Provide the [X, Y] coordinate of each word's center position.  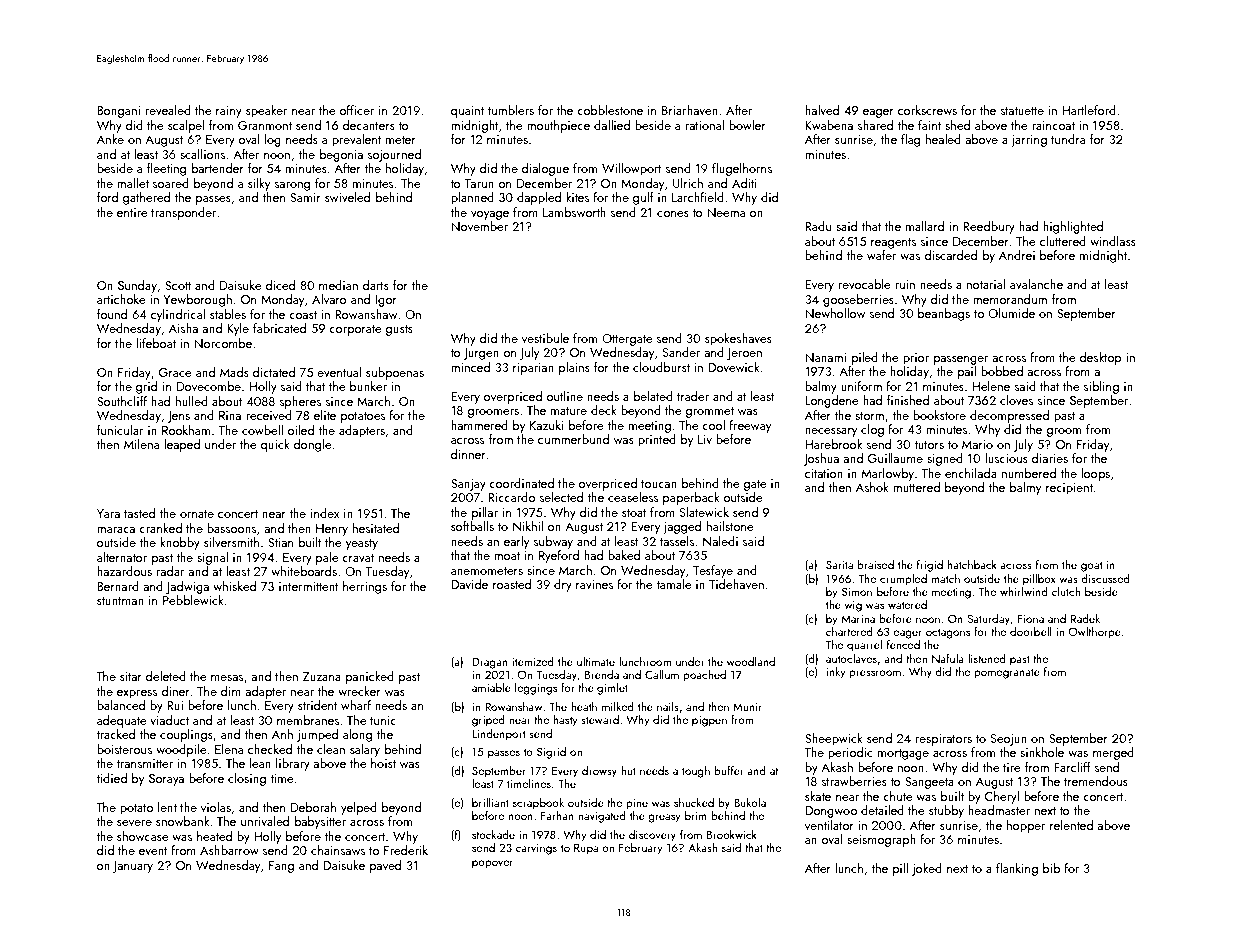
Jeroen [744, 354]
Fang [281, 867]
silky [259, 184]
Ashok [872, 487]
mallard [925, 226]
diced [280, 285]
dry [563, 585]
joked [927, 869]
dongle [312, 445]
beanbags [944, 314]
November [479, 226]
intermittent [309, 586]
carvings [536, 849]
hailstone [730, 526]
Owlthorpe [1094, 633]
